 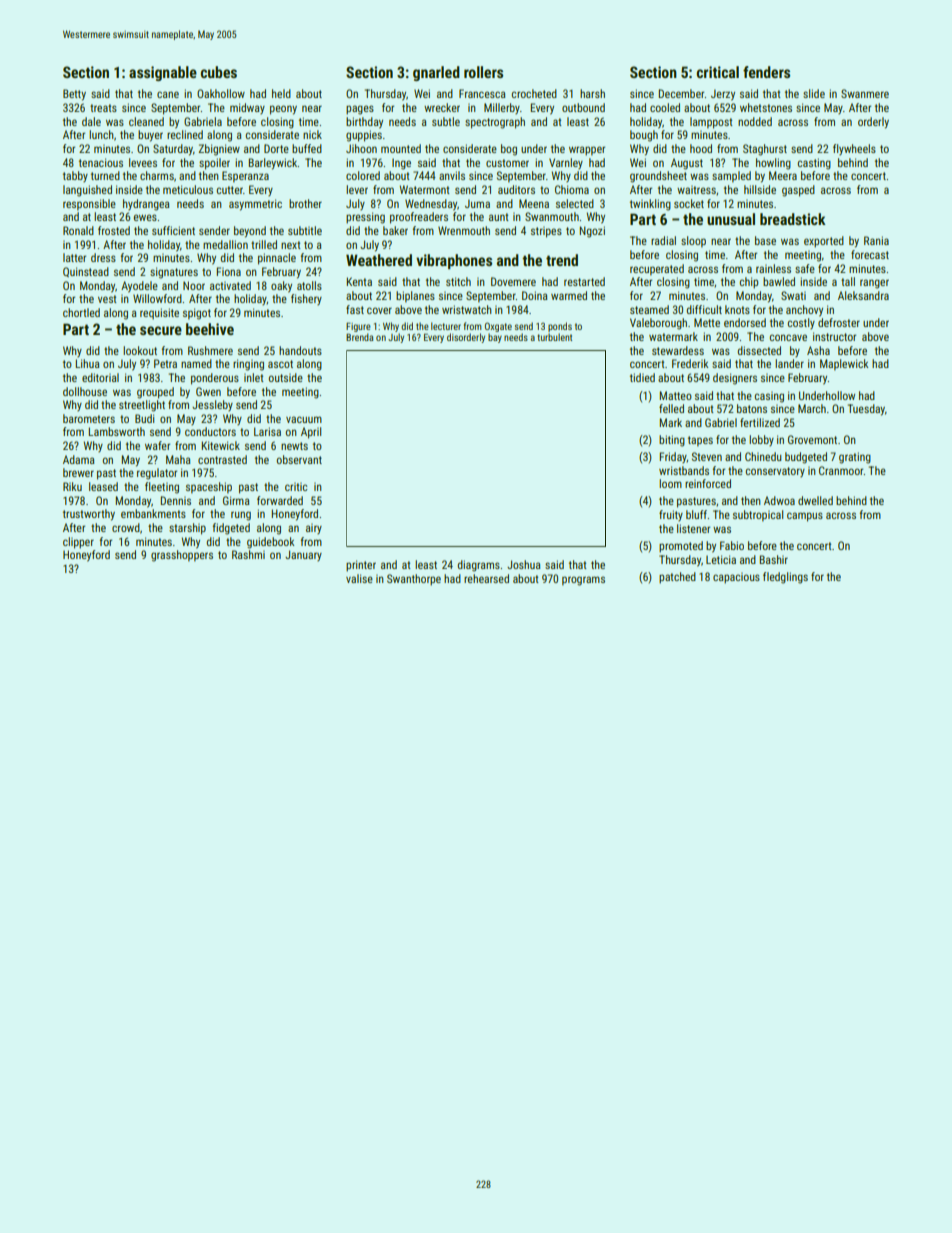 I want to click on Kenta, so click(x=359, y=281).
